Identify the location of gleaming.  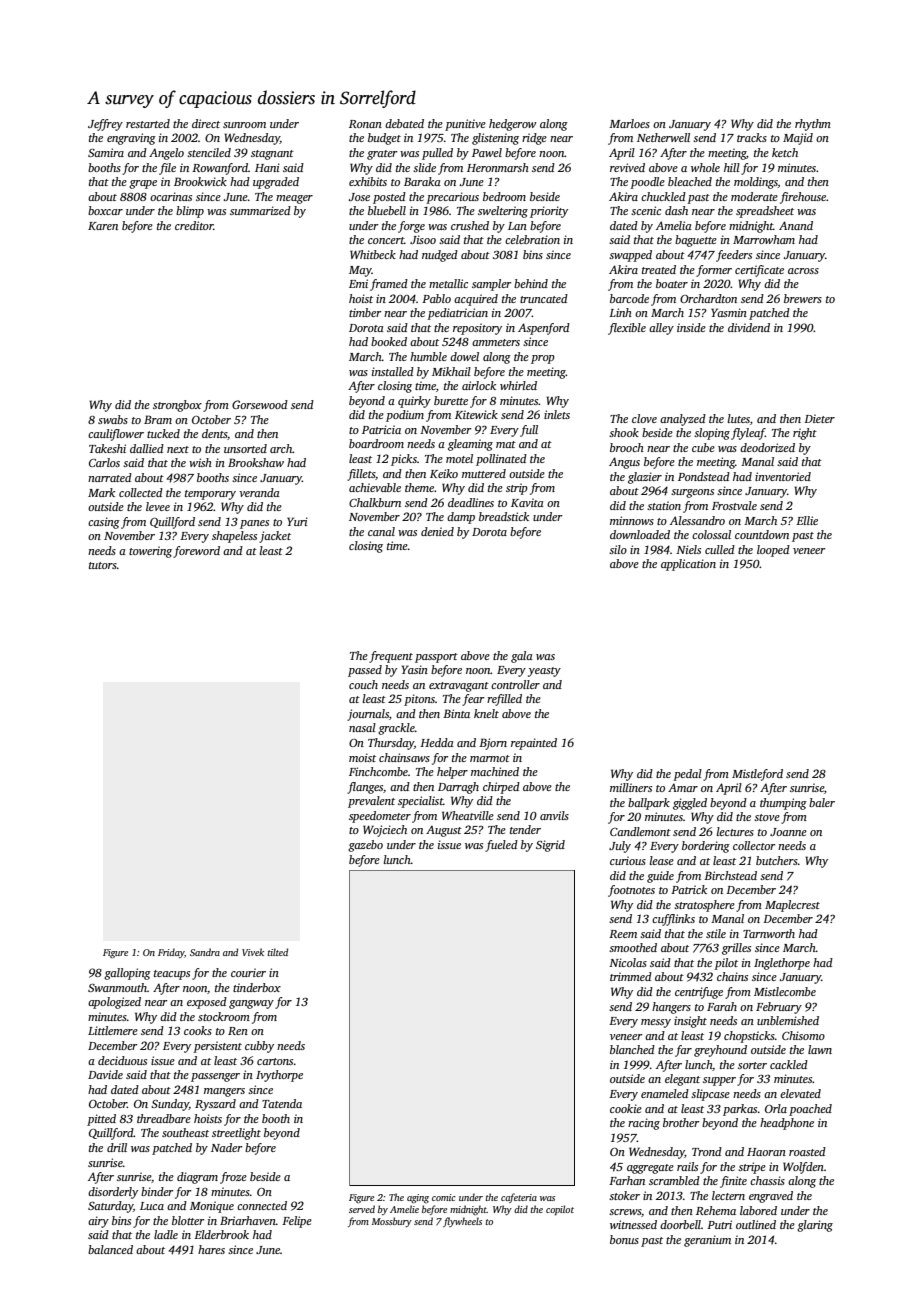
(470, 445).
